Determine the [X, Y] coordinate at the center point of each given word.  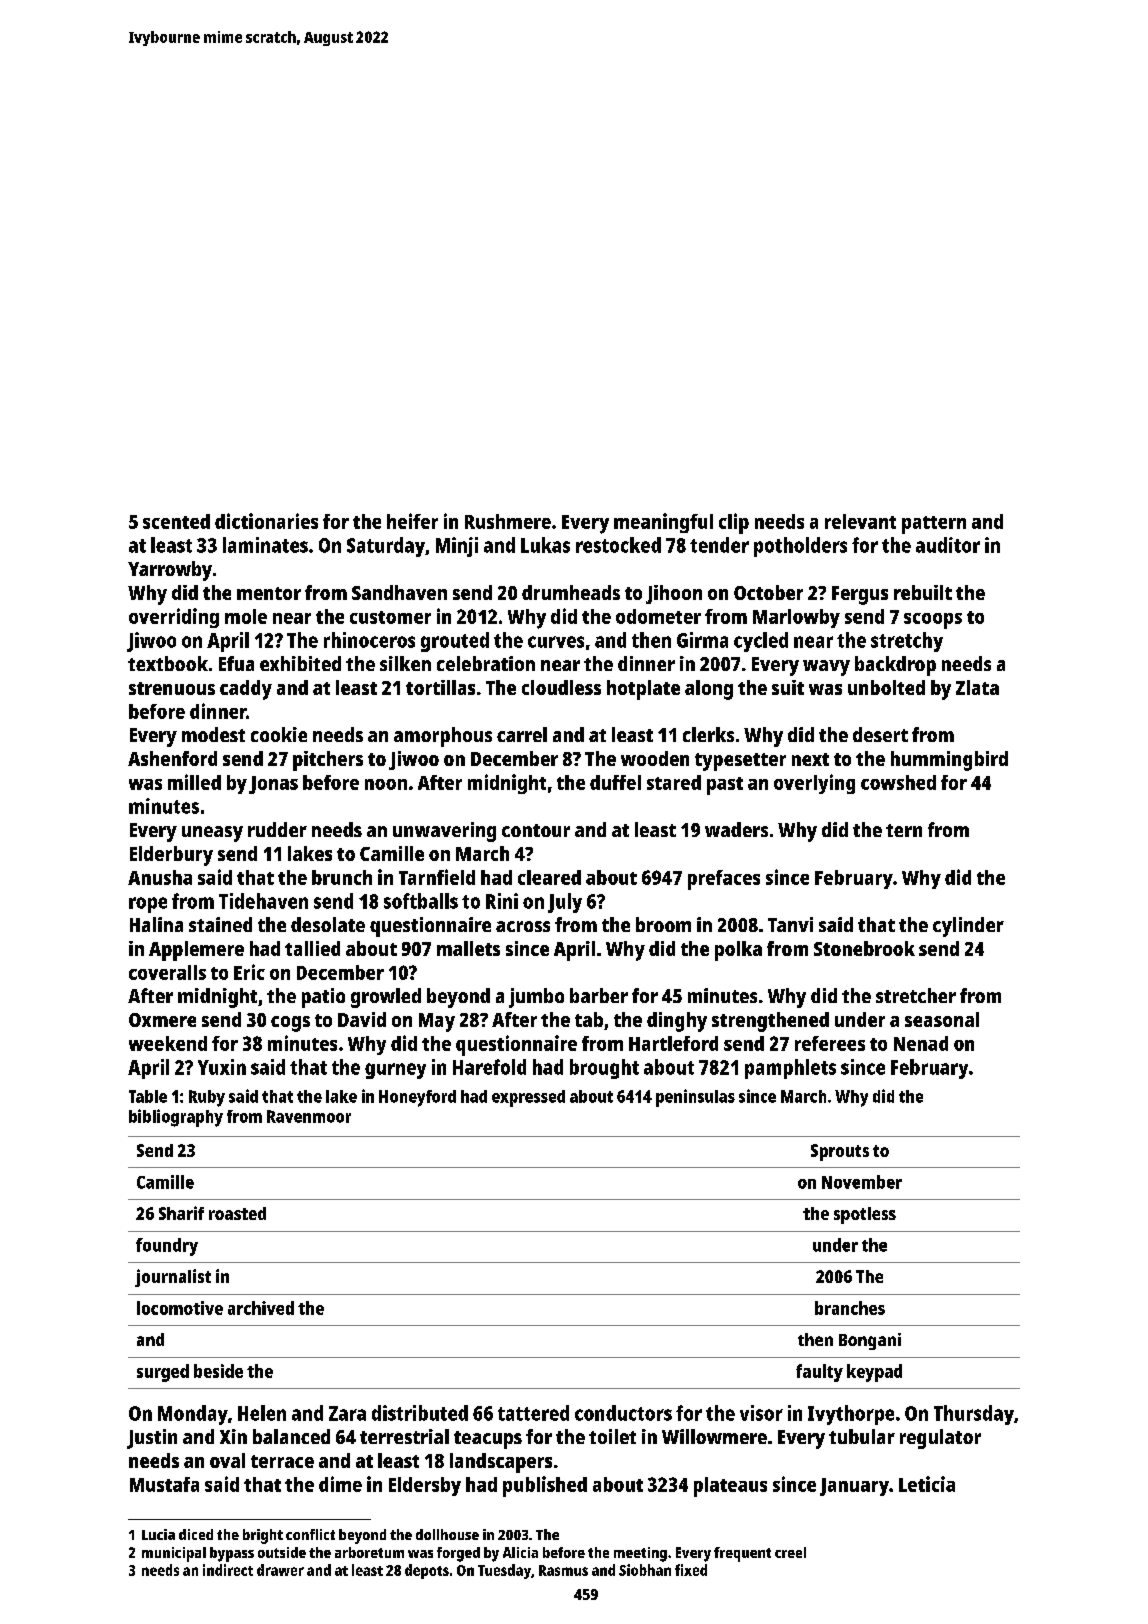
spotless [865, 1215]
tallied [312, 948]
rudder [277, 829]
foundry [167, 1247]
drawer [280, 1570]
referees [830, 1043]
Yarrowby [170, 571]
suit [788, 687]
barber [599, 995]
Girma [702, 640]
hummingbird [949, 761]
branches [850, 1308]
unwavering [444, 832]
